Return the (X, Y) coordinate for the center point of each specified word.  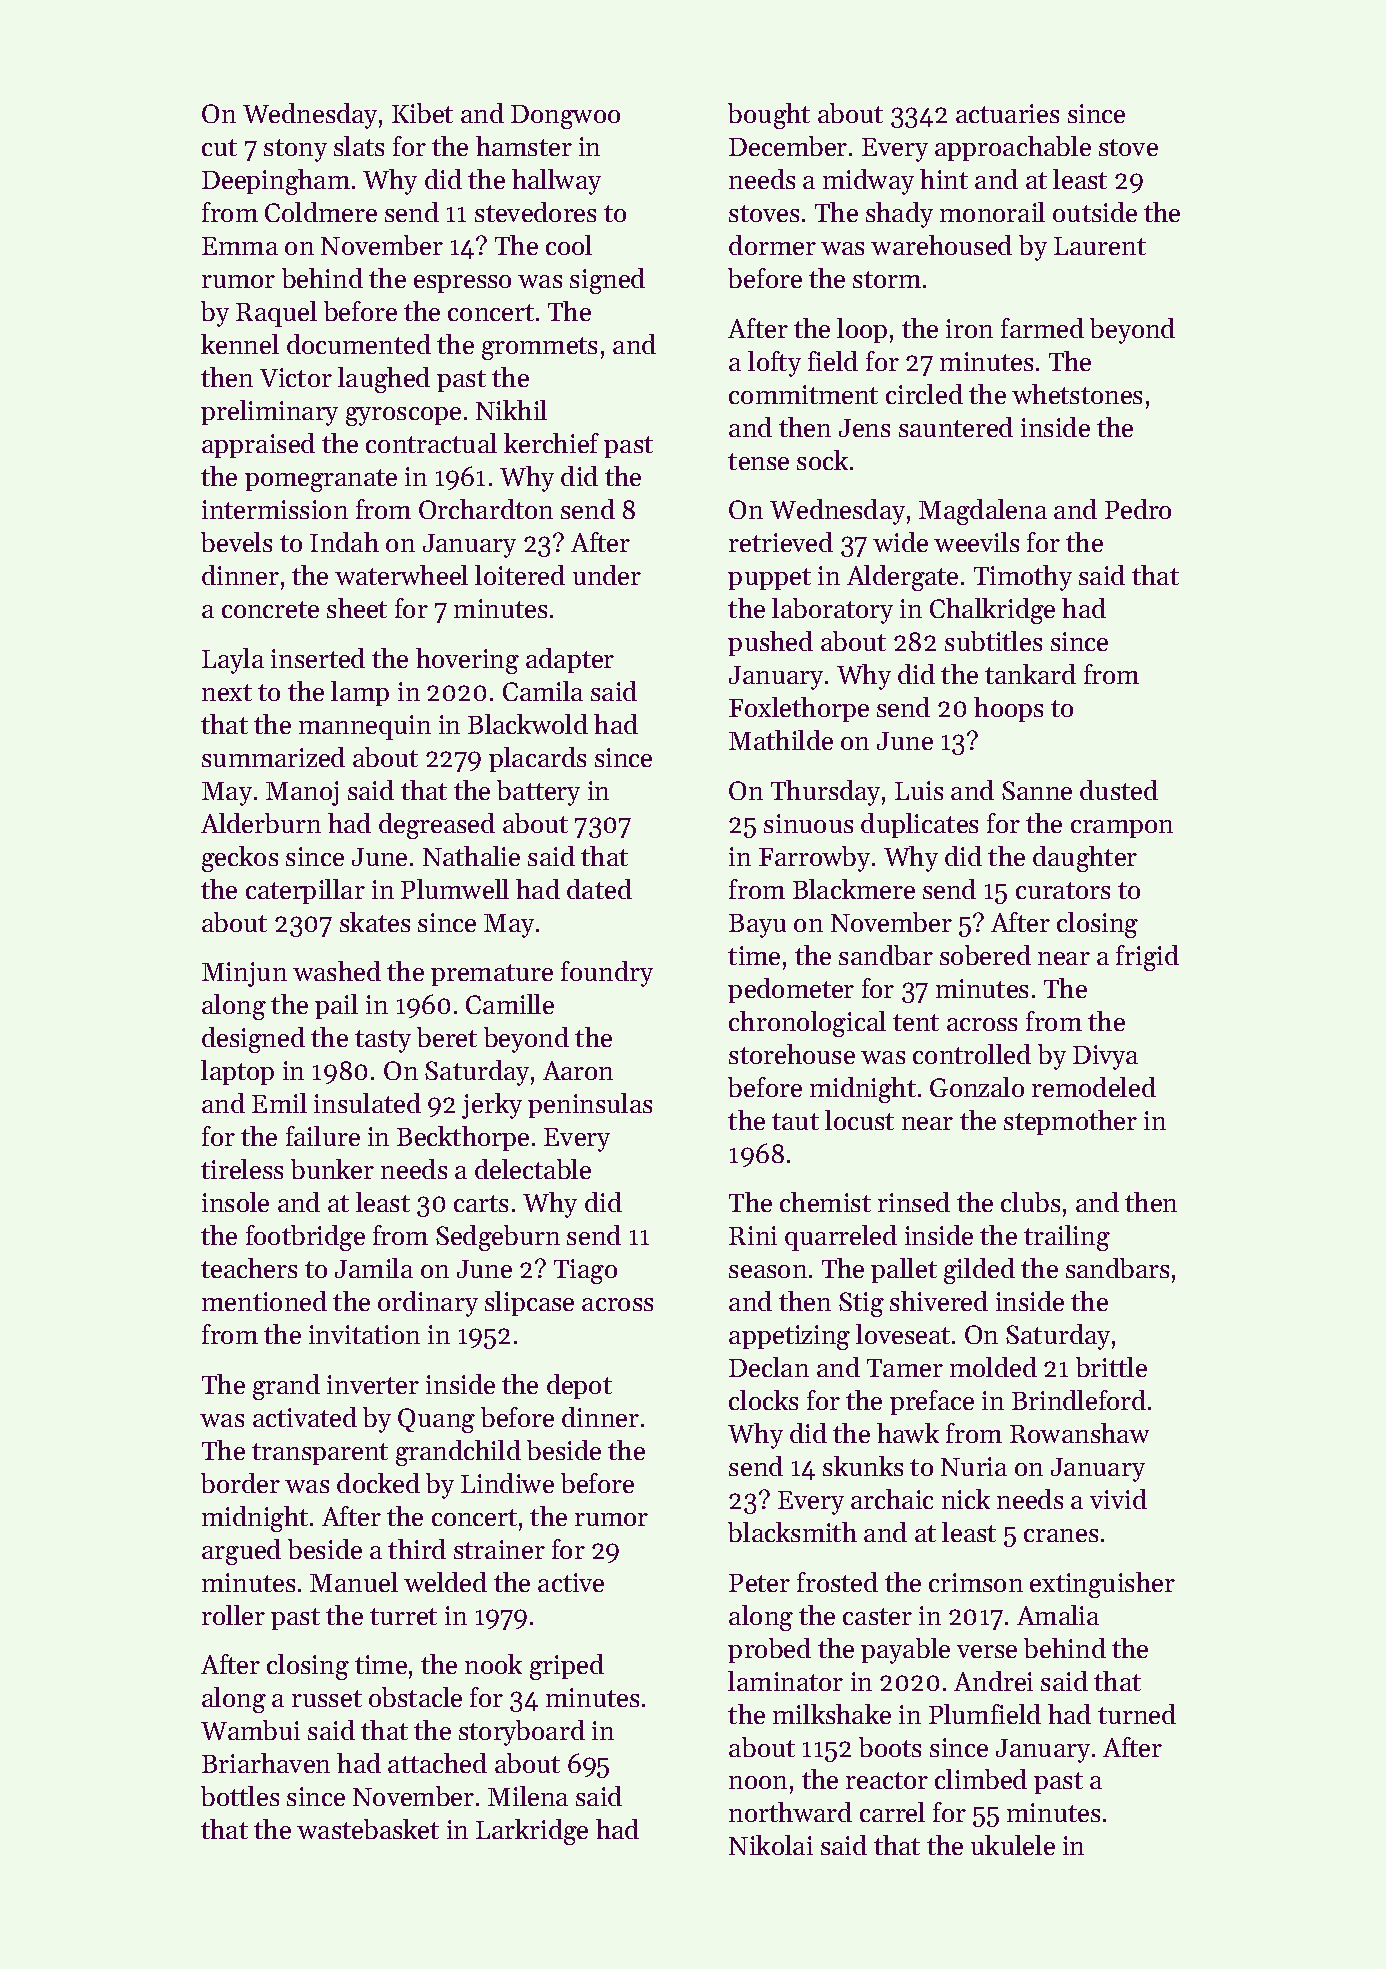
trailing (1067, 1238)
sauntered (956, 427)
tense (758, 461)
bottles (240, 1796)
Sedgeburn (498, 1238)
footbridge (305, 1238)
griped (567, 1667)
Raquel (276, 314)
